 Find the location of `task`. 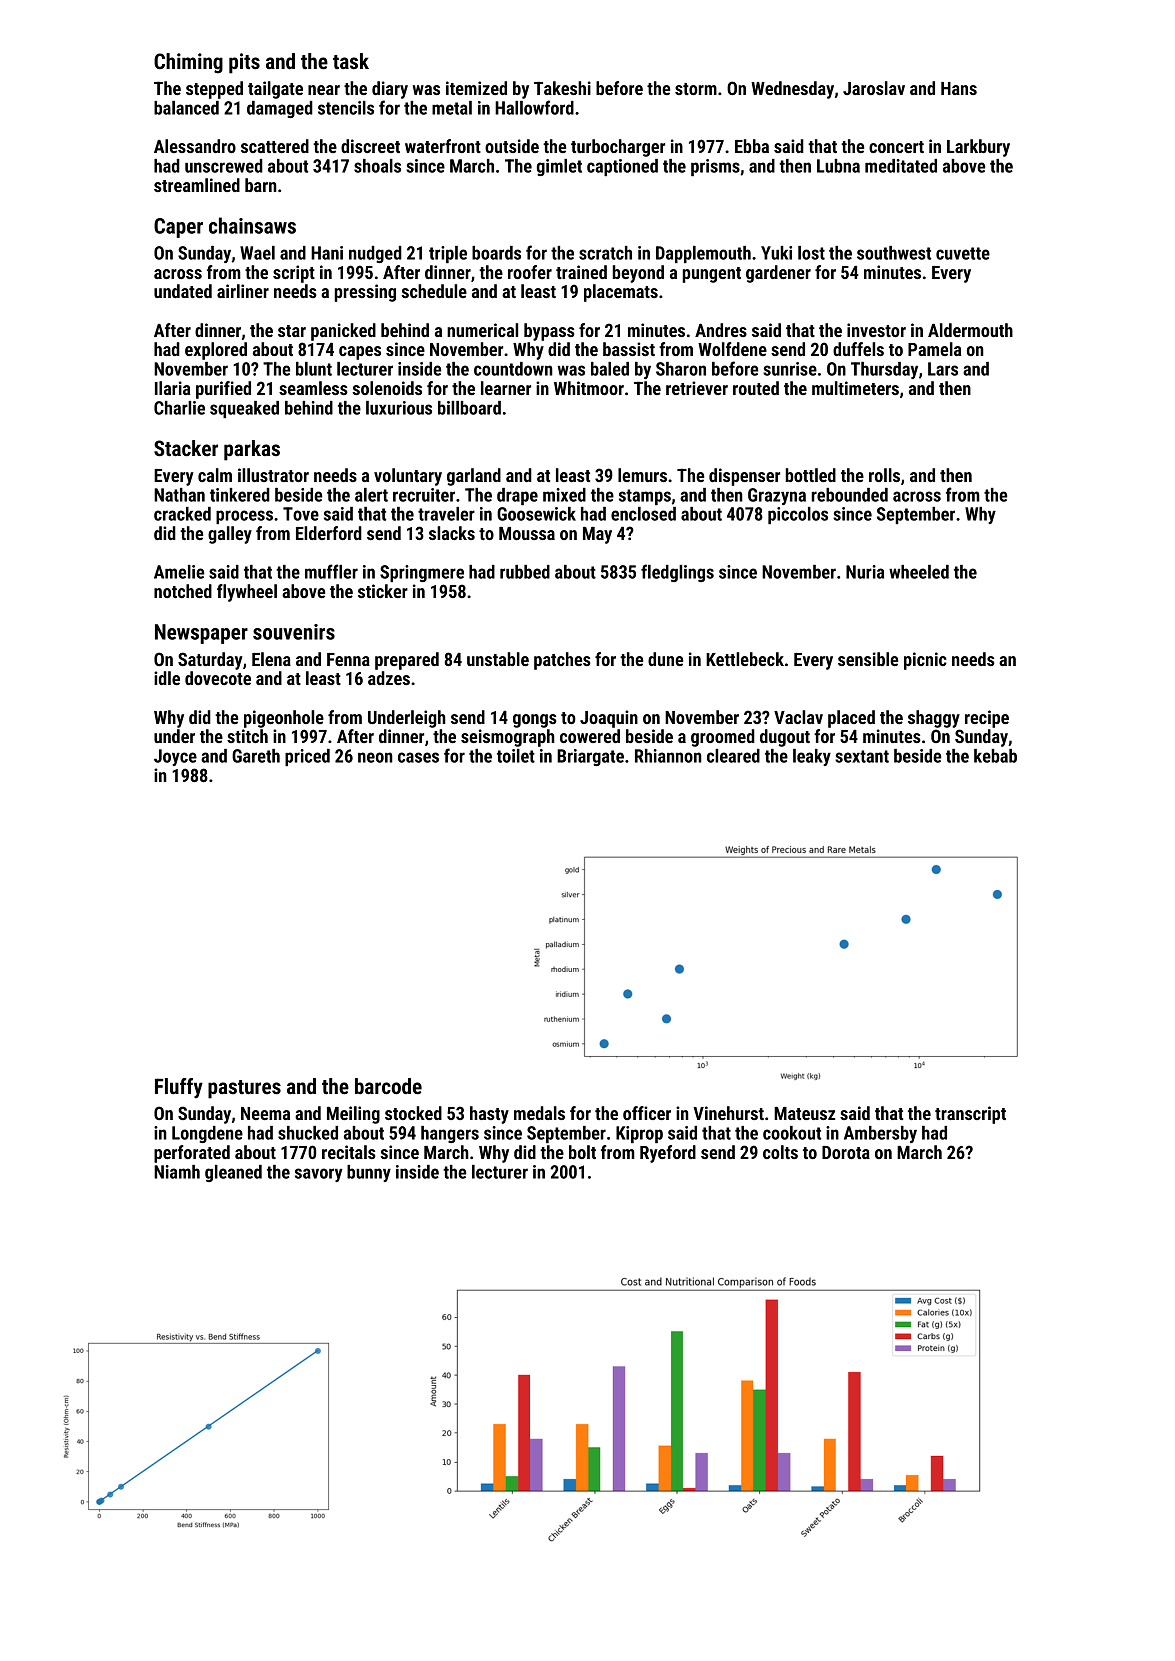

task is located at coordinates (351, 61).
